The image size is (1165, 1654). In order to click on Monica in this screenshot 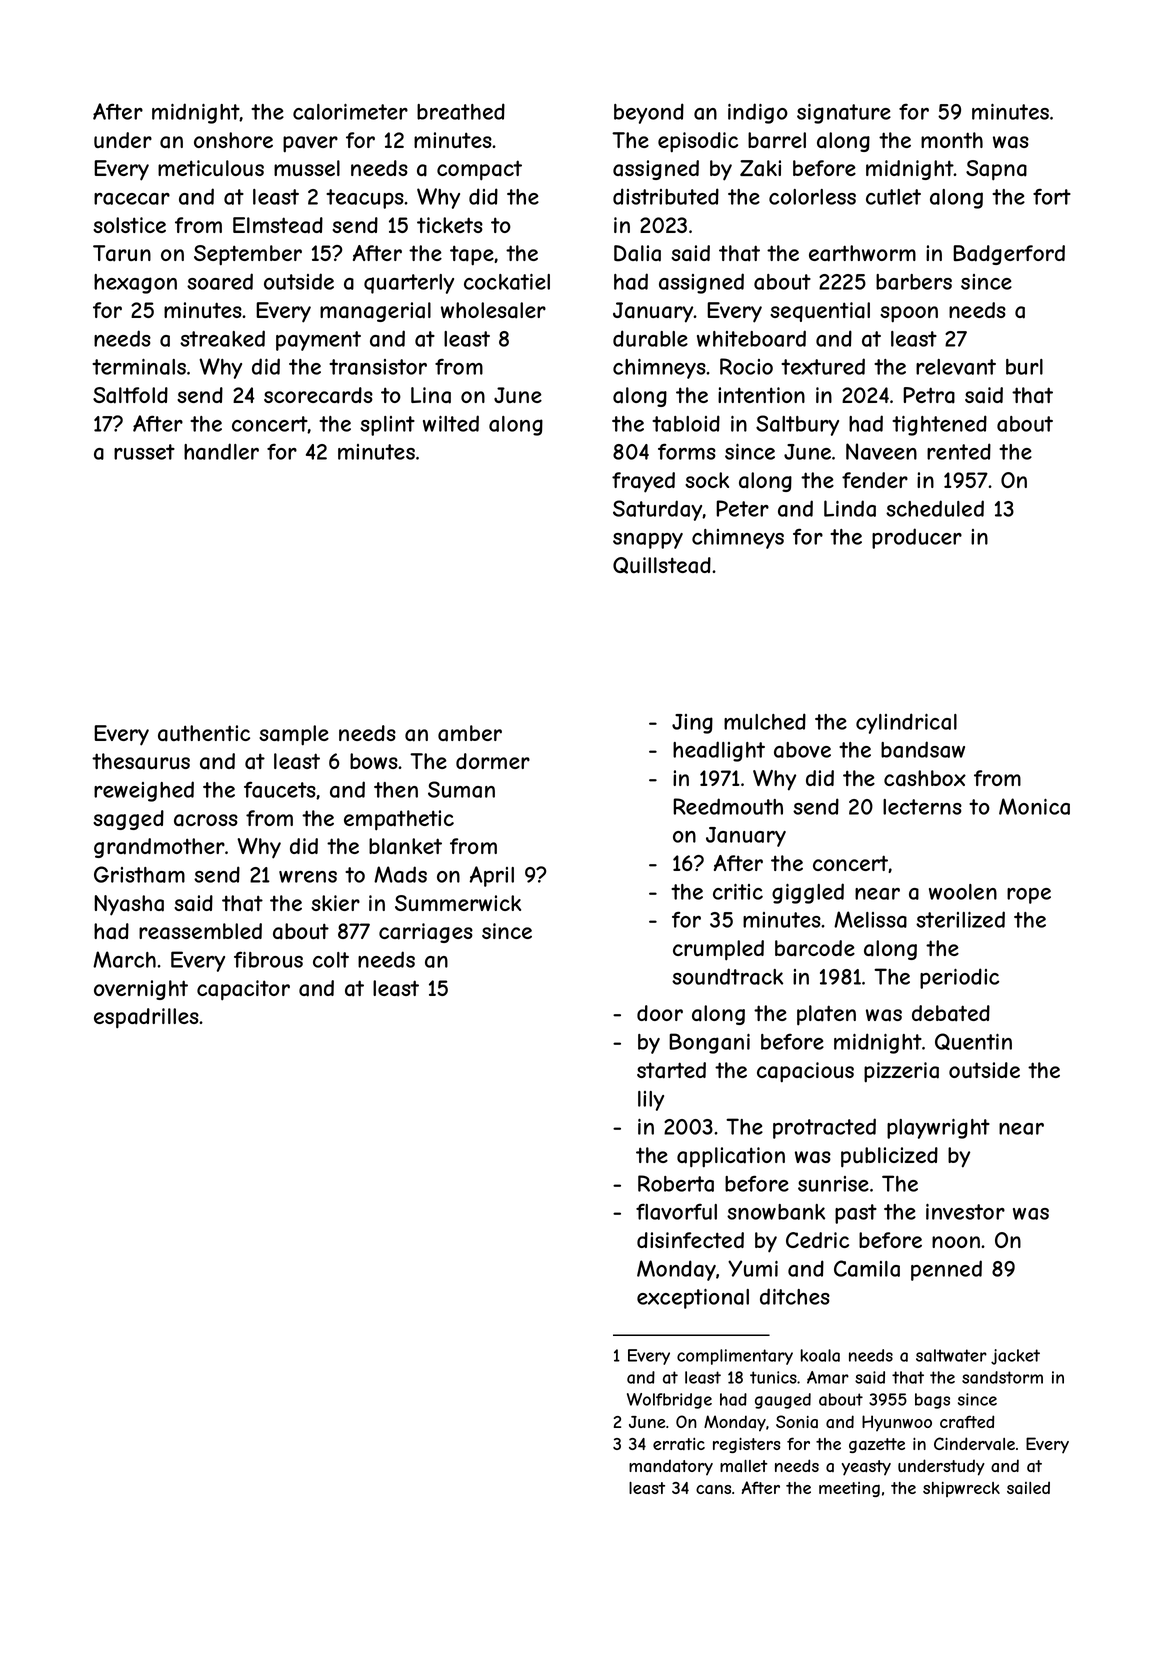, I will do `click(1034, 806)`.
